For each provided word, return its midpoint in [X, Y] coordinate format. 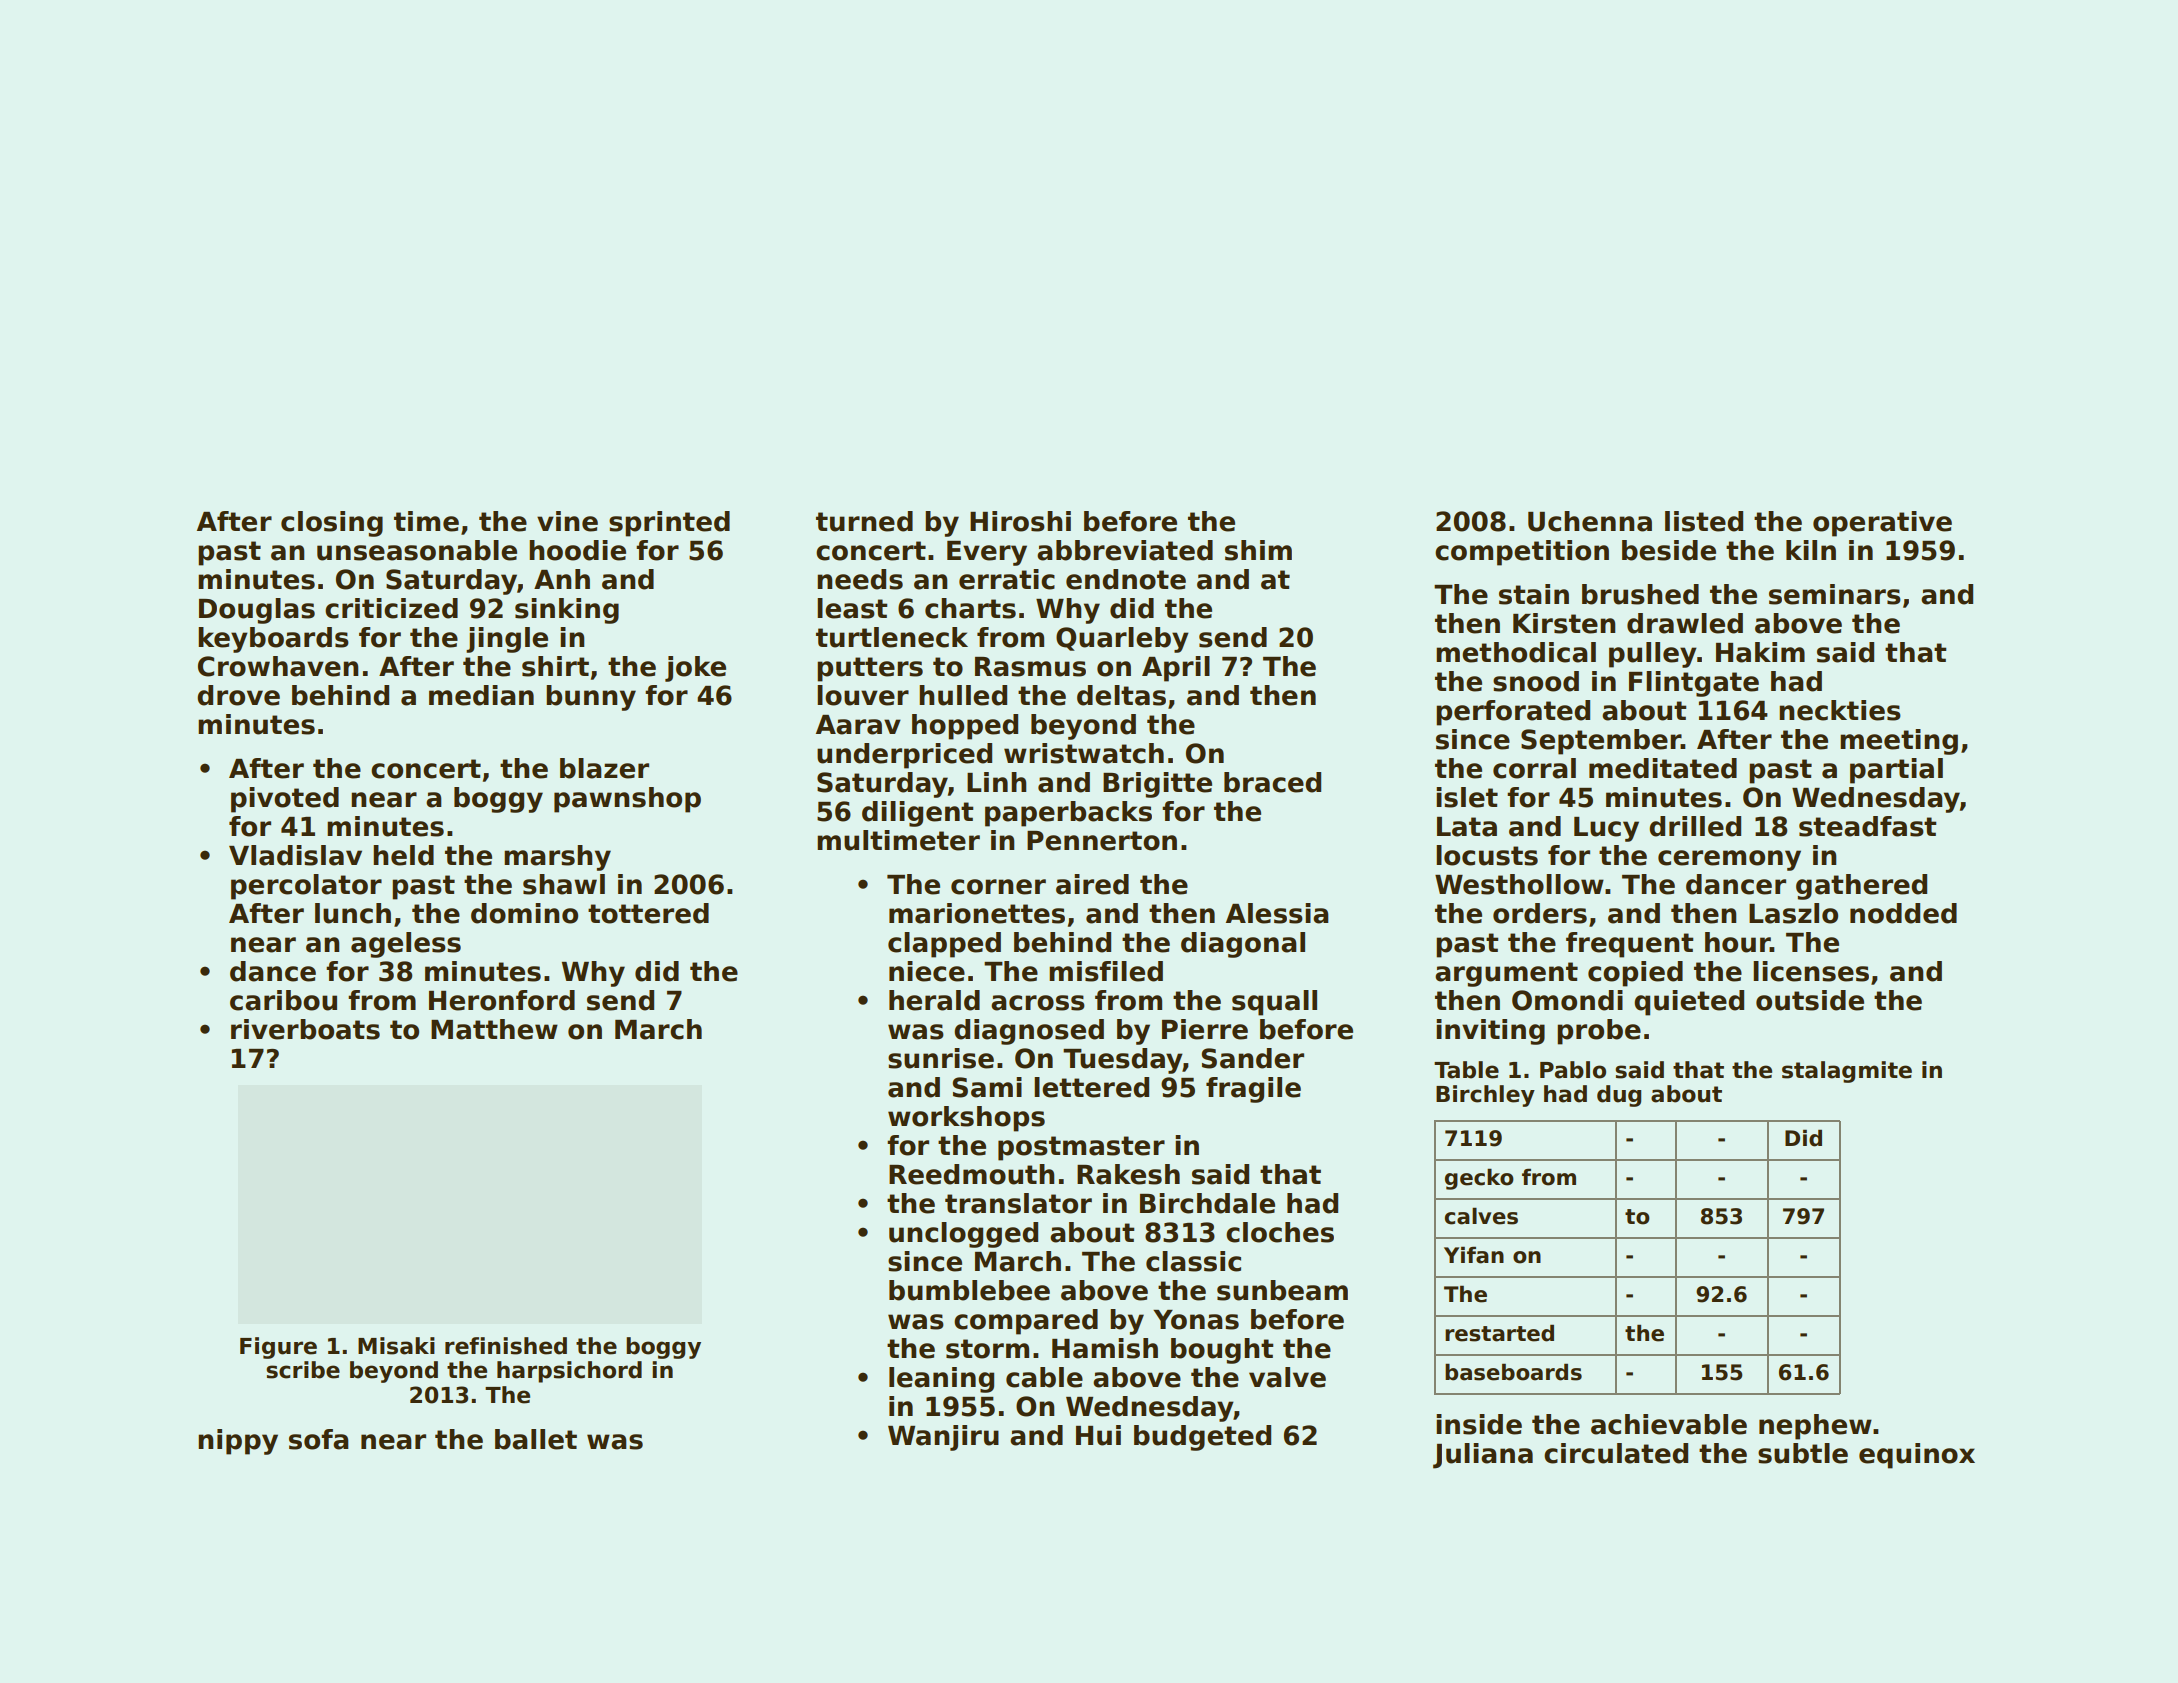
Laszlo [1793, 913]
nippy [238, 1442]
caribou [283, 1000]
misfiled [1106, 971]
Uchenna [1590, 521]
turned [864, 521]
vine [567, 521]
